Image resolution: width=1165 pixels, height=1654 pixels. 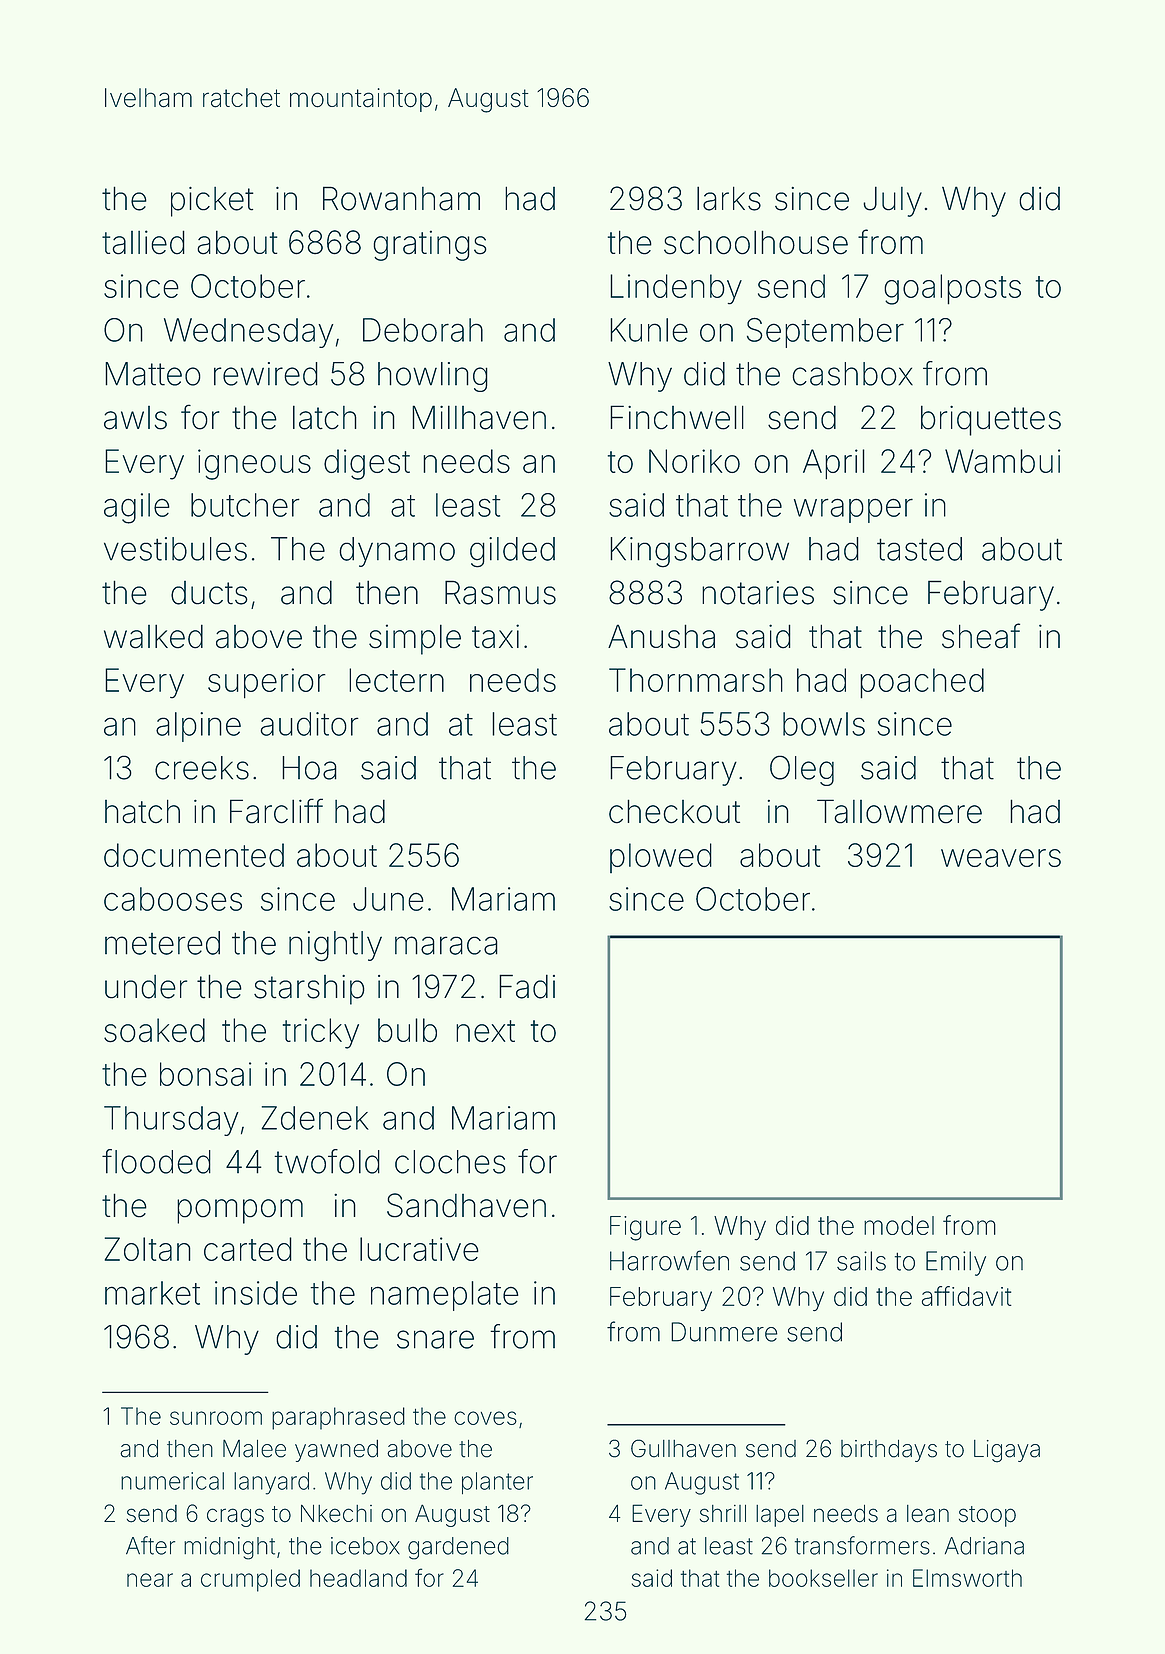 What do you see at coordinates (450, 1162) in the screenshot?
I see `cloches` at bounding box center [450, 1162].
